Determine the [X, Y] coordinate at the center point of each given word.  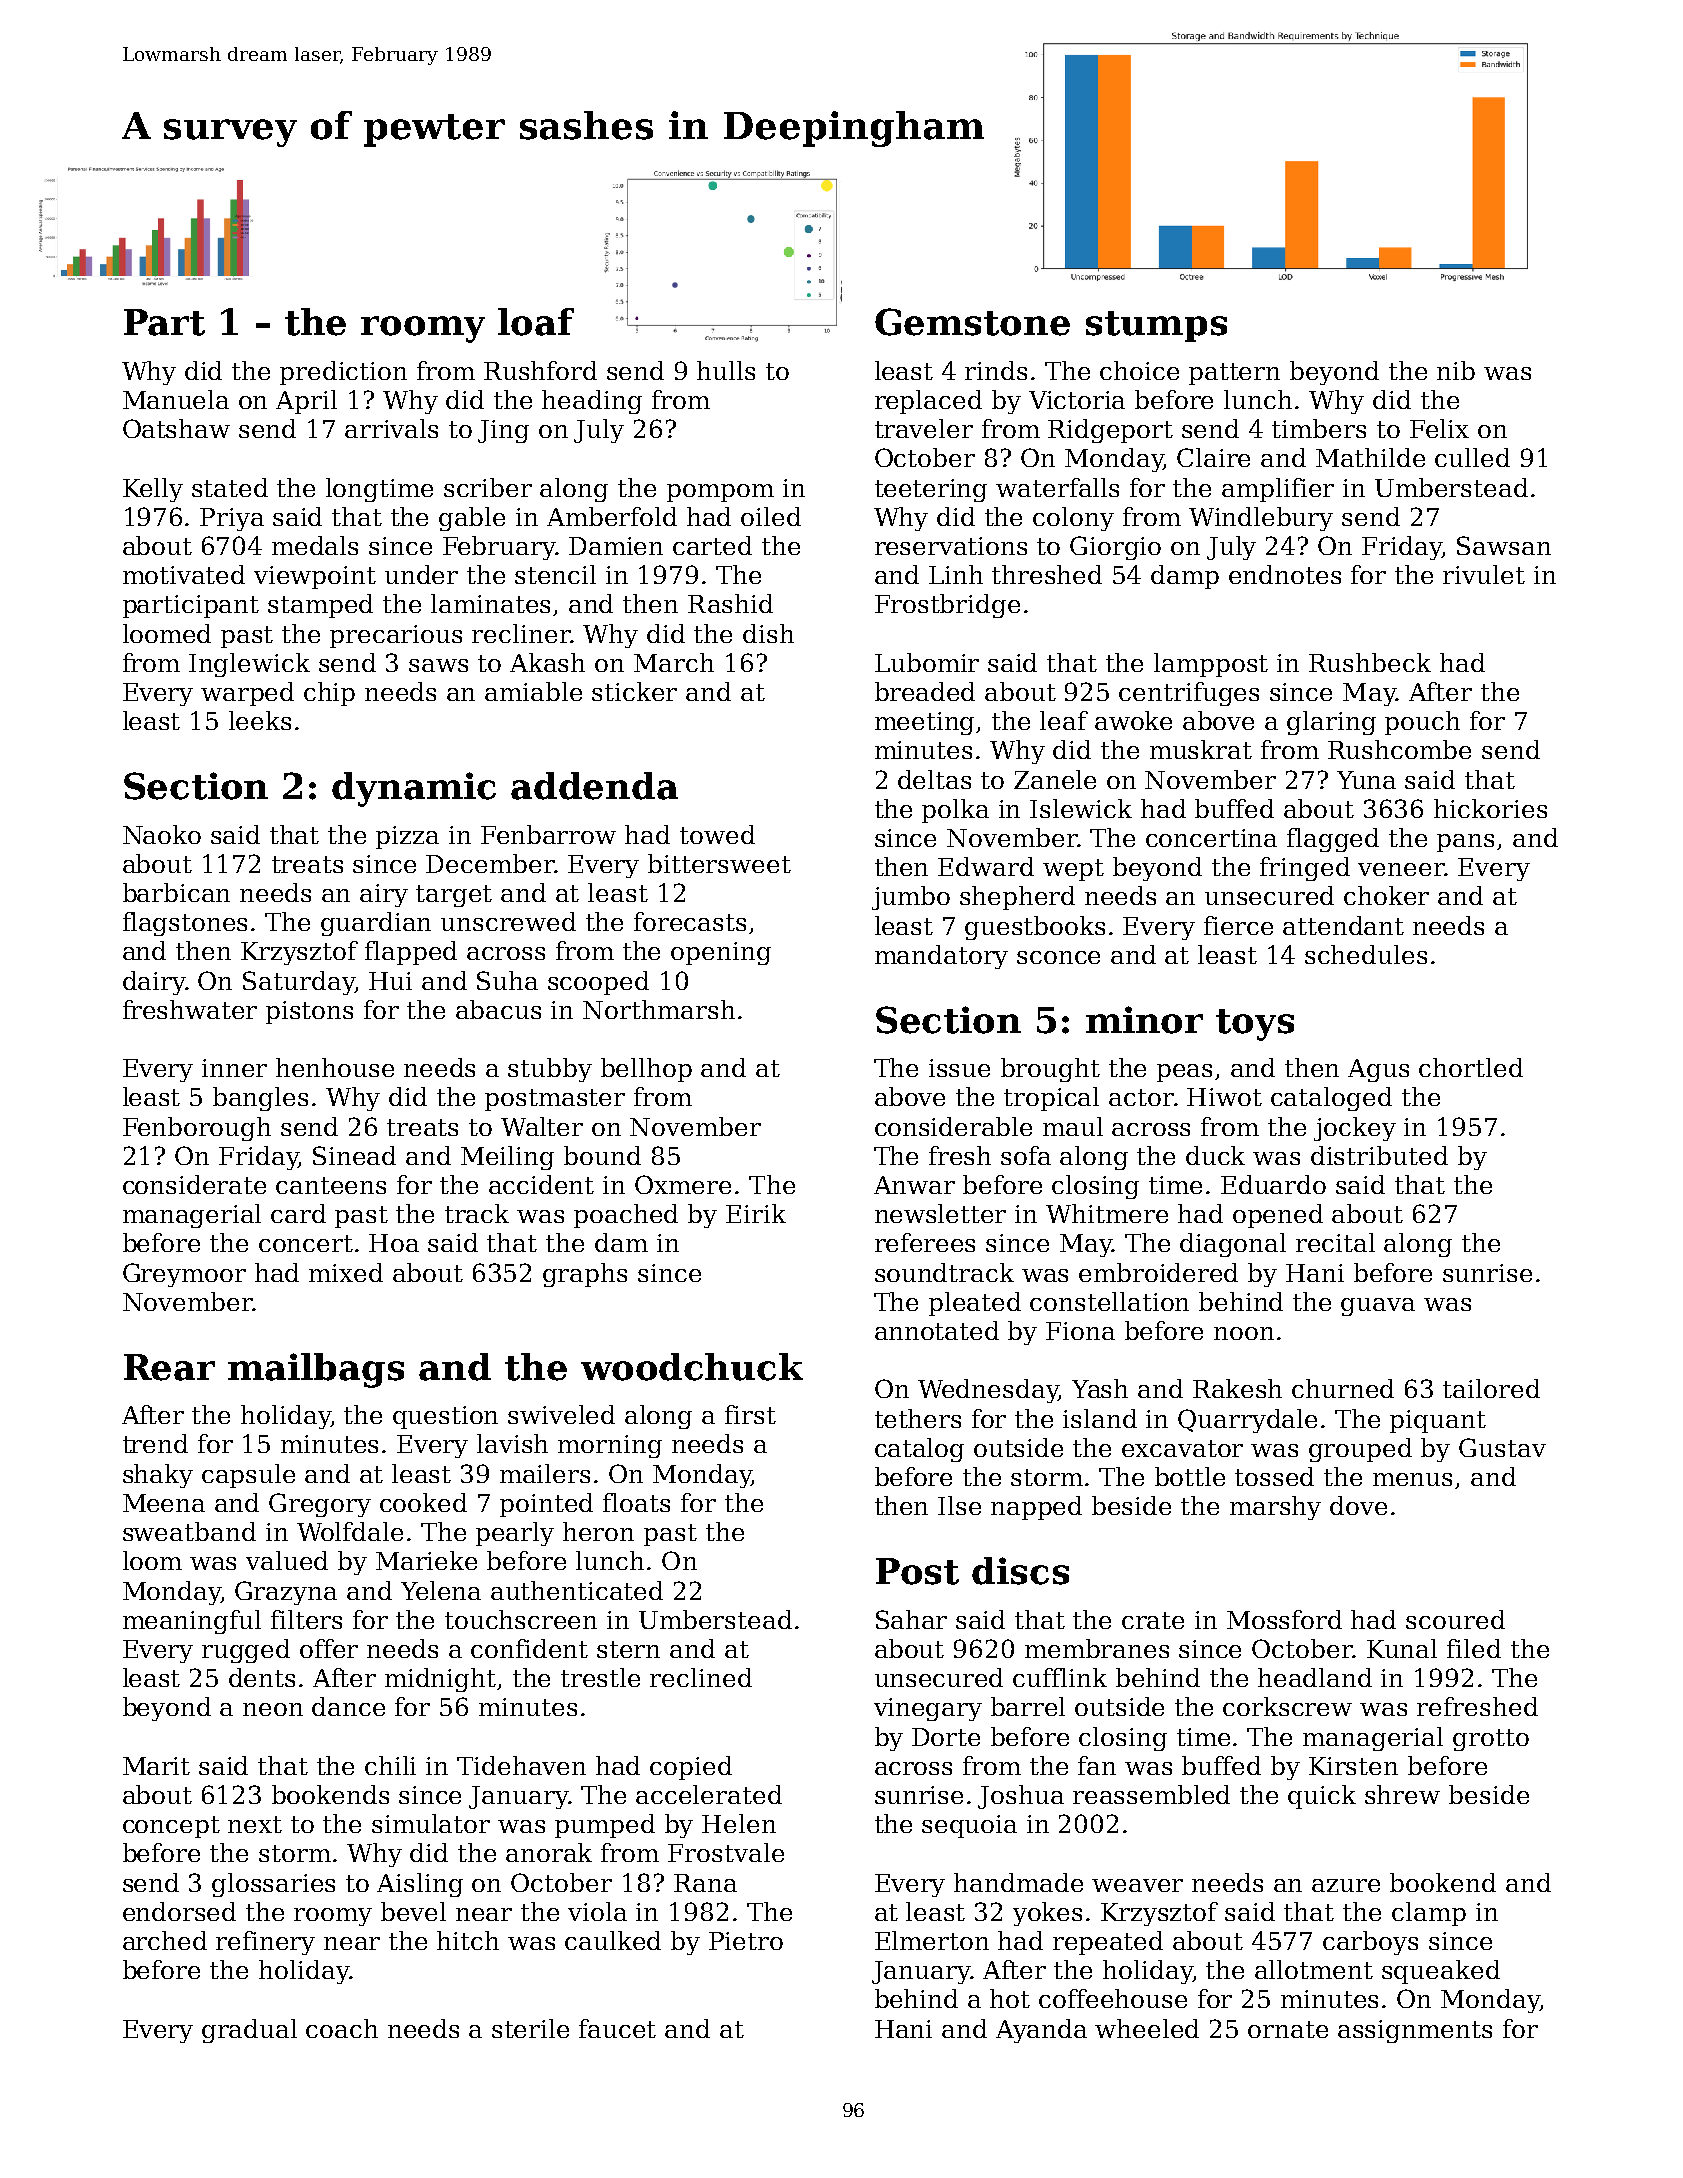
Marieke [426, 1560]
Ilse [959, 1505]
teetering [931, 490]
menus [1412, 1479]
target [454, 896]
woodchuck [692, 1367]
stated [230, 487]
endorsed [179, 1911]
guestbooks [1035, 928]
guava [1378, 1307]
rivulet [1484, 574]
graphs [585, 1275]
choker [1386, 895]
